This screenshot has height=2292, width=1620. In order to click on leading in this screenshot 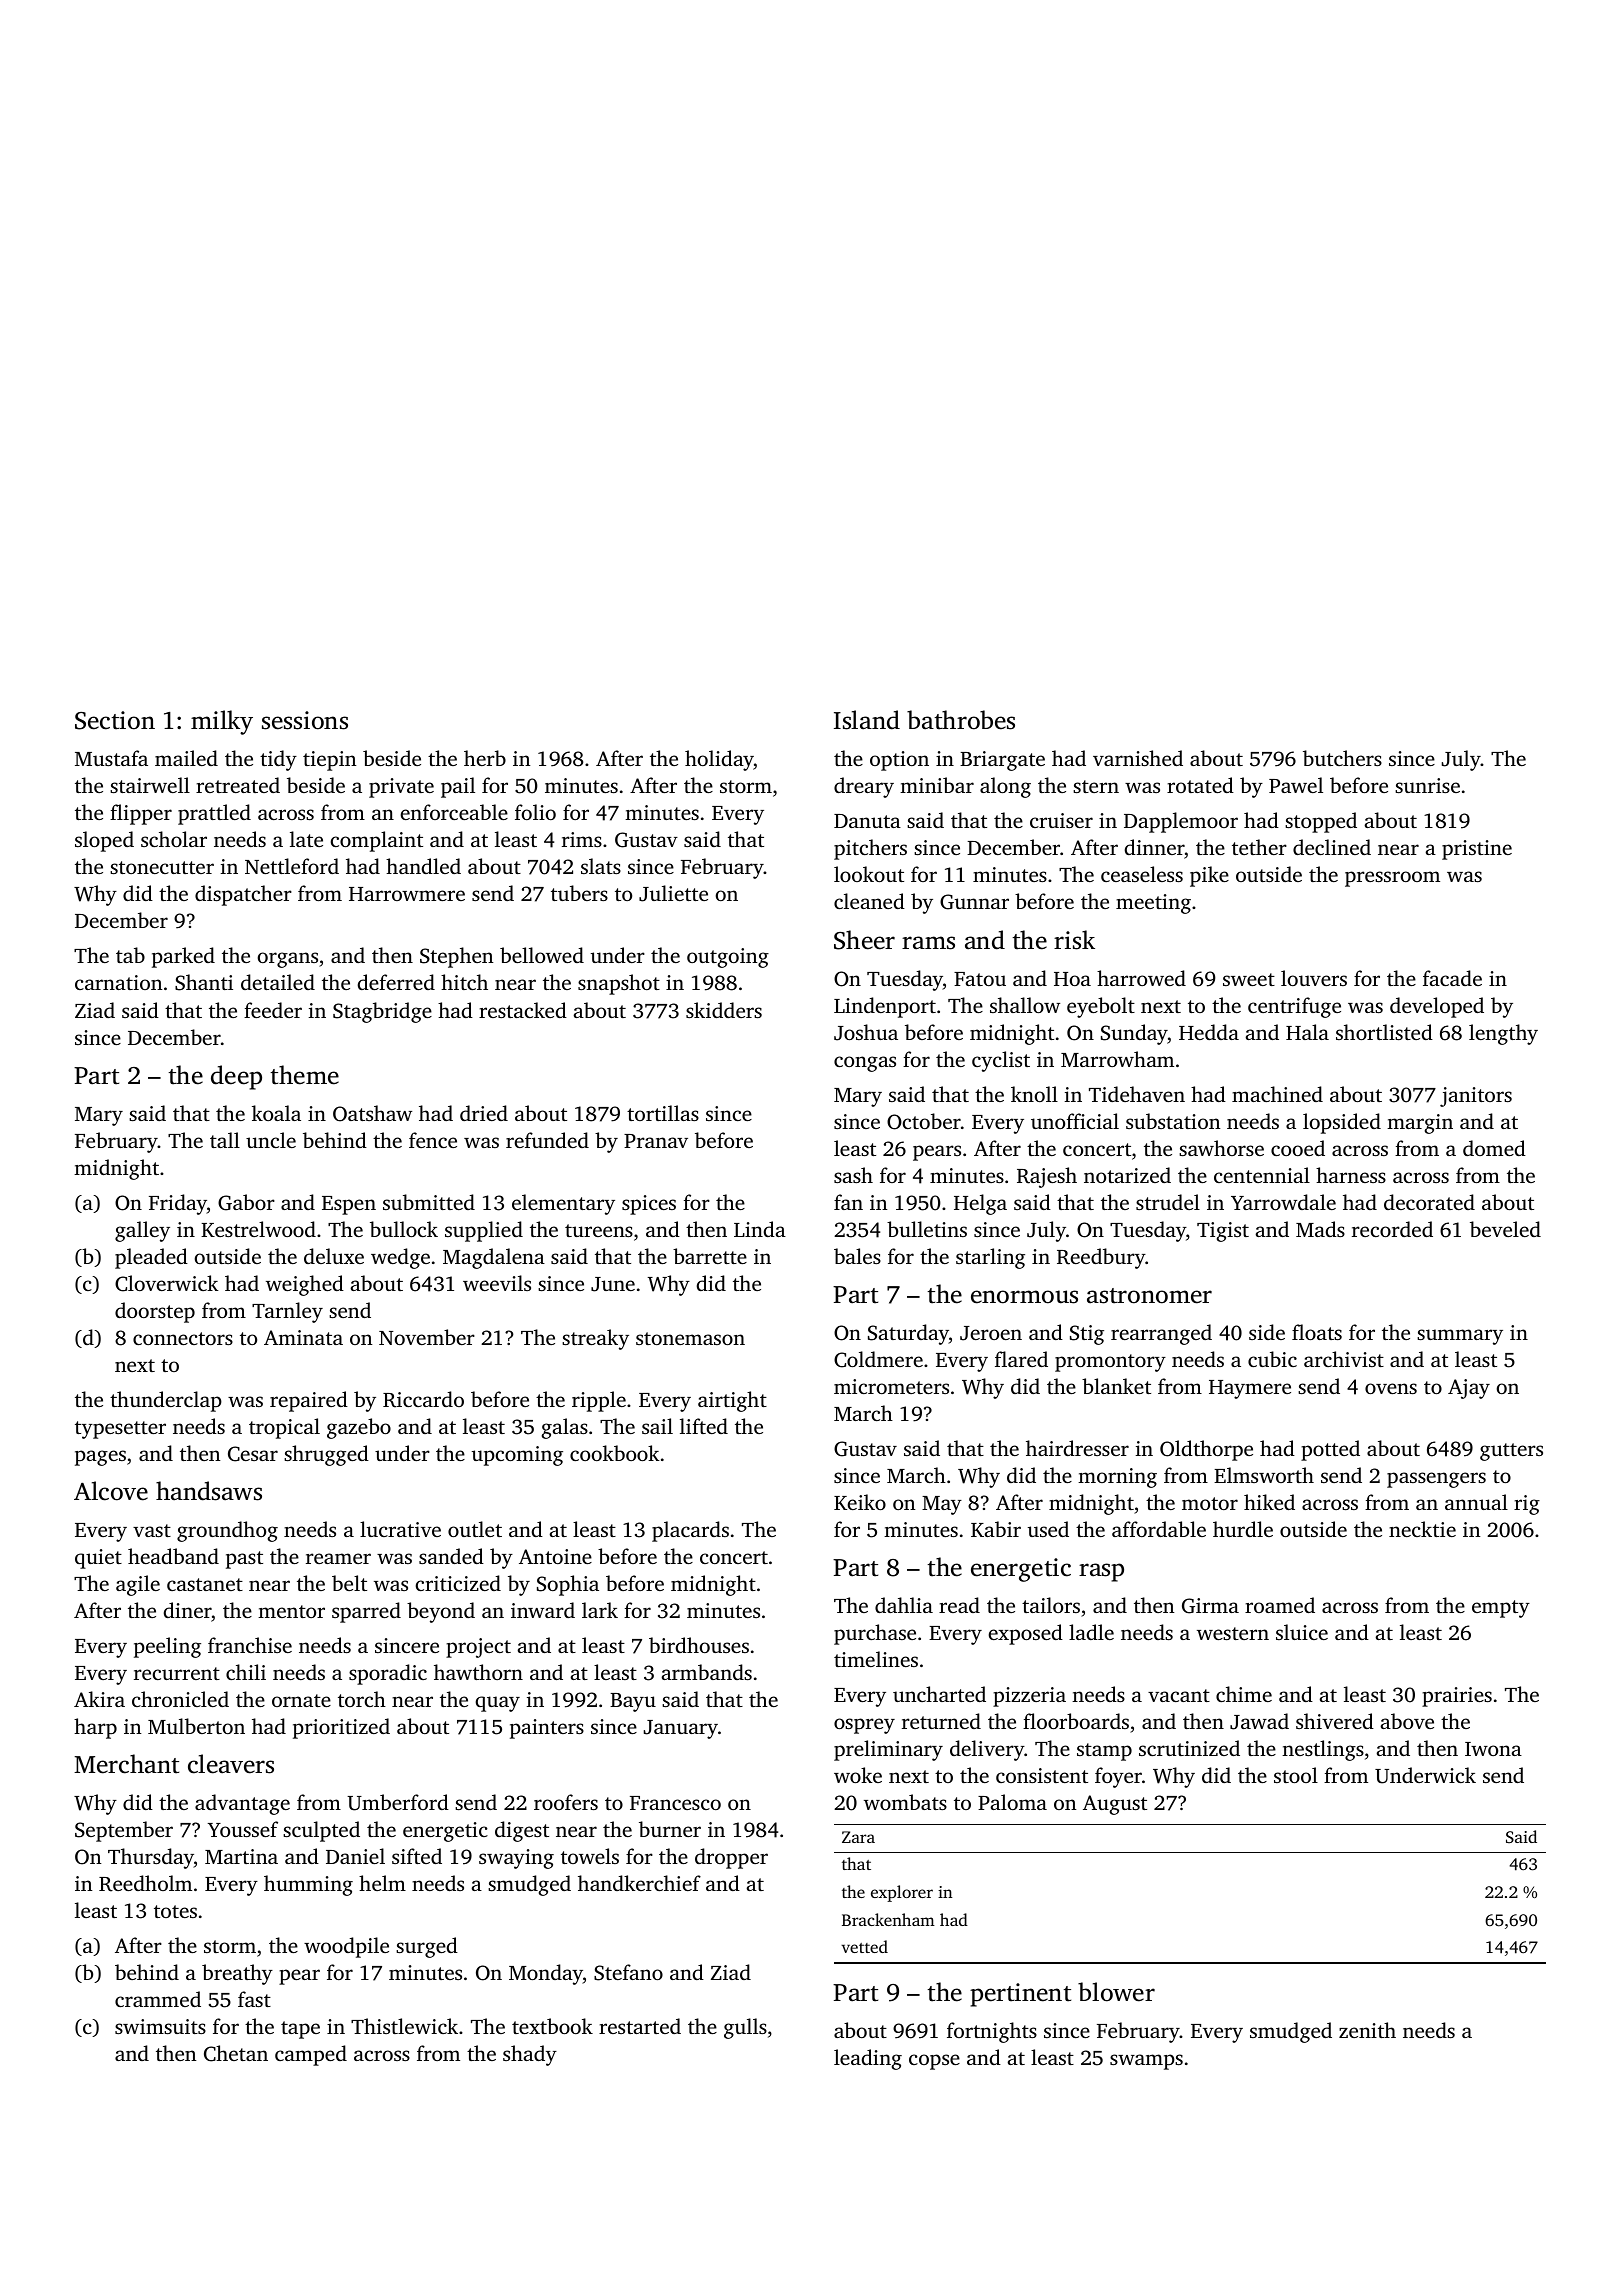, I will do `click(868, 2059)`.
